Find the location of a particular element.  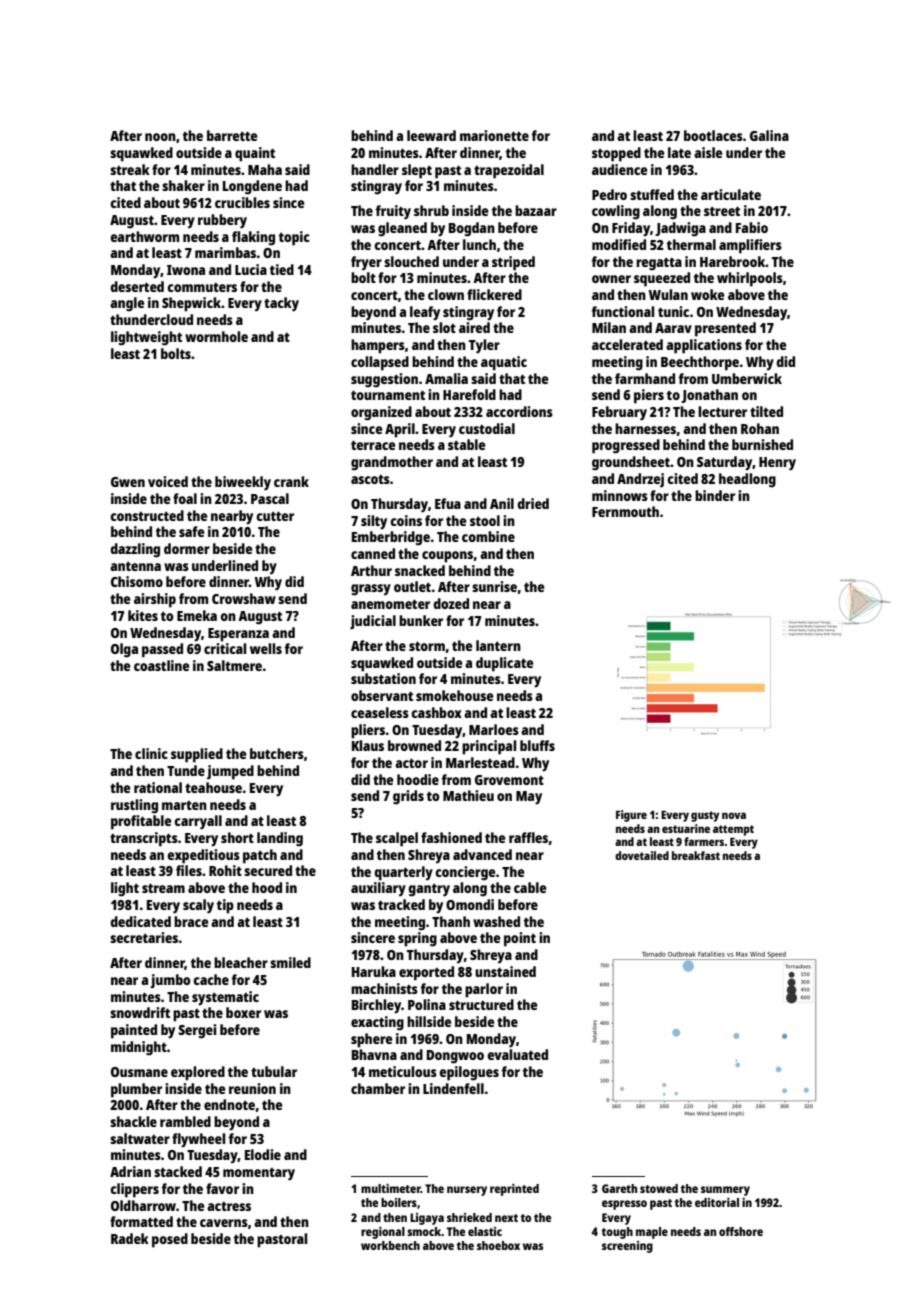

Galina is located at coordinates (769, 135).
